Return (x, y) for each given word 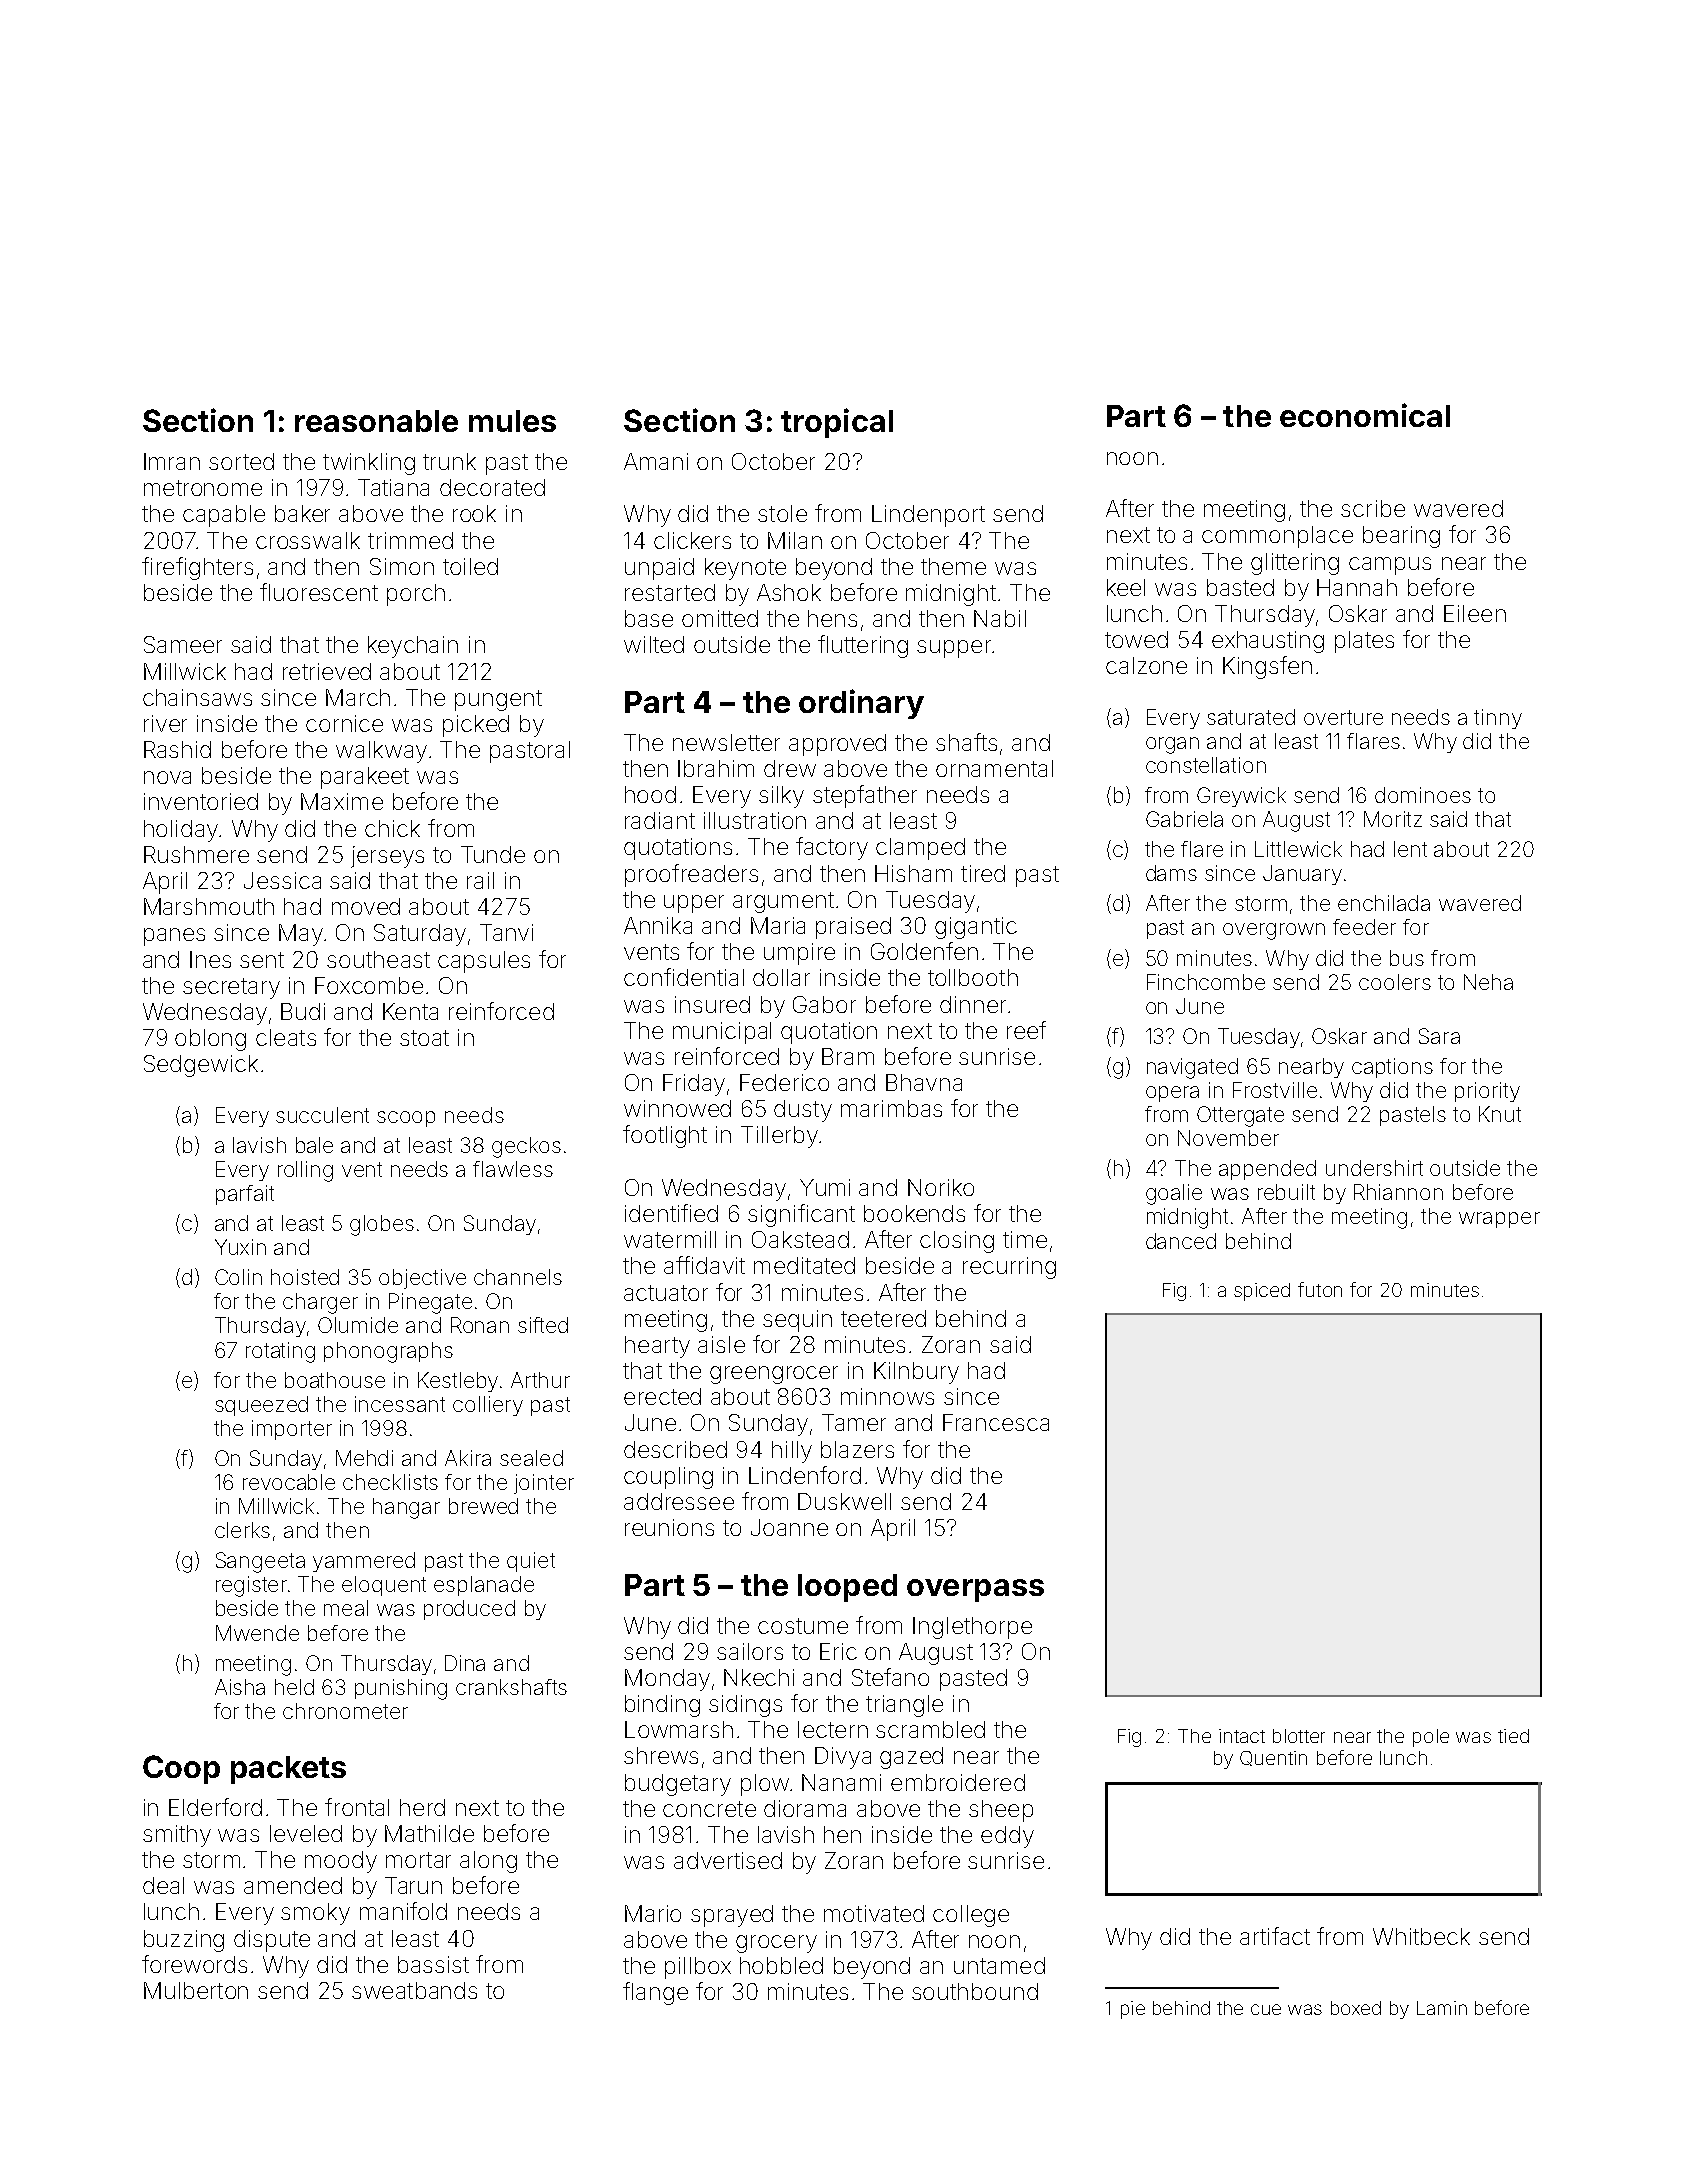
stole (782, 513)
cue (1266, 2009)
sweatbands (414, 1990)
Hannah (1357, 587)
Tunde (493, 854)
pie (1133, 2010)
